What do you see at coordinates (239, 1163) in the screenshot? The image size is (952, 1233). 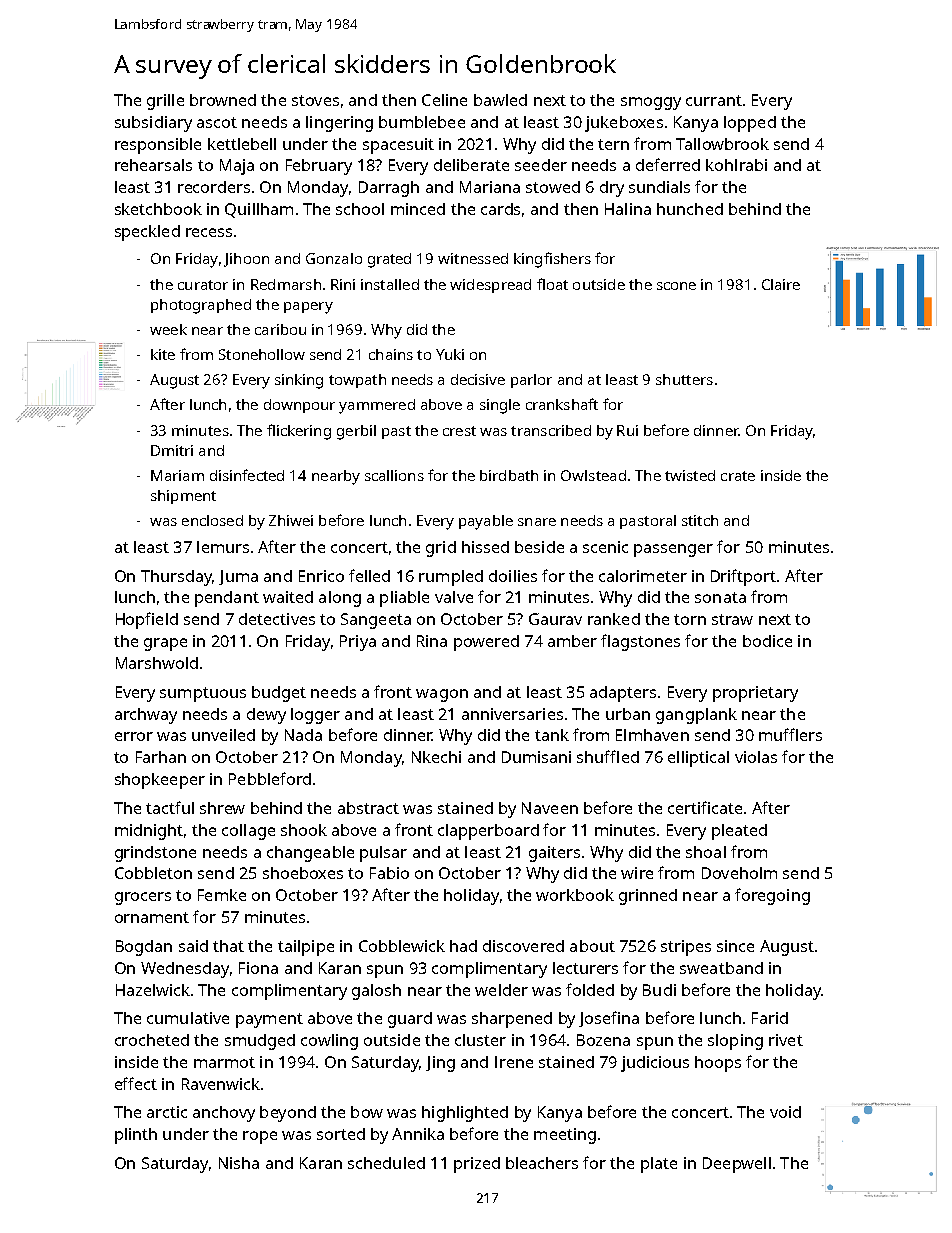 I see `Nisha` at bounding box center [239, 1163].
